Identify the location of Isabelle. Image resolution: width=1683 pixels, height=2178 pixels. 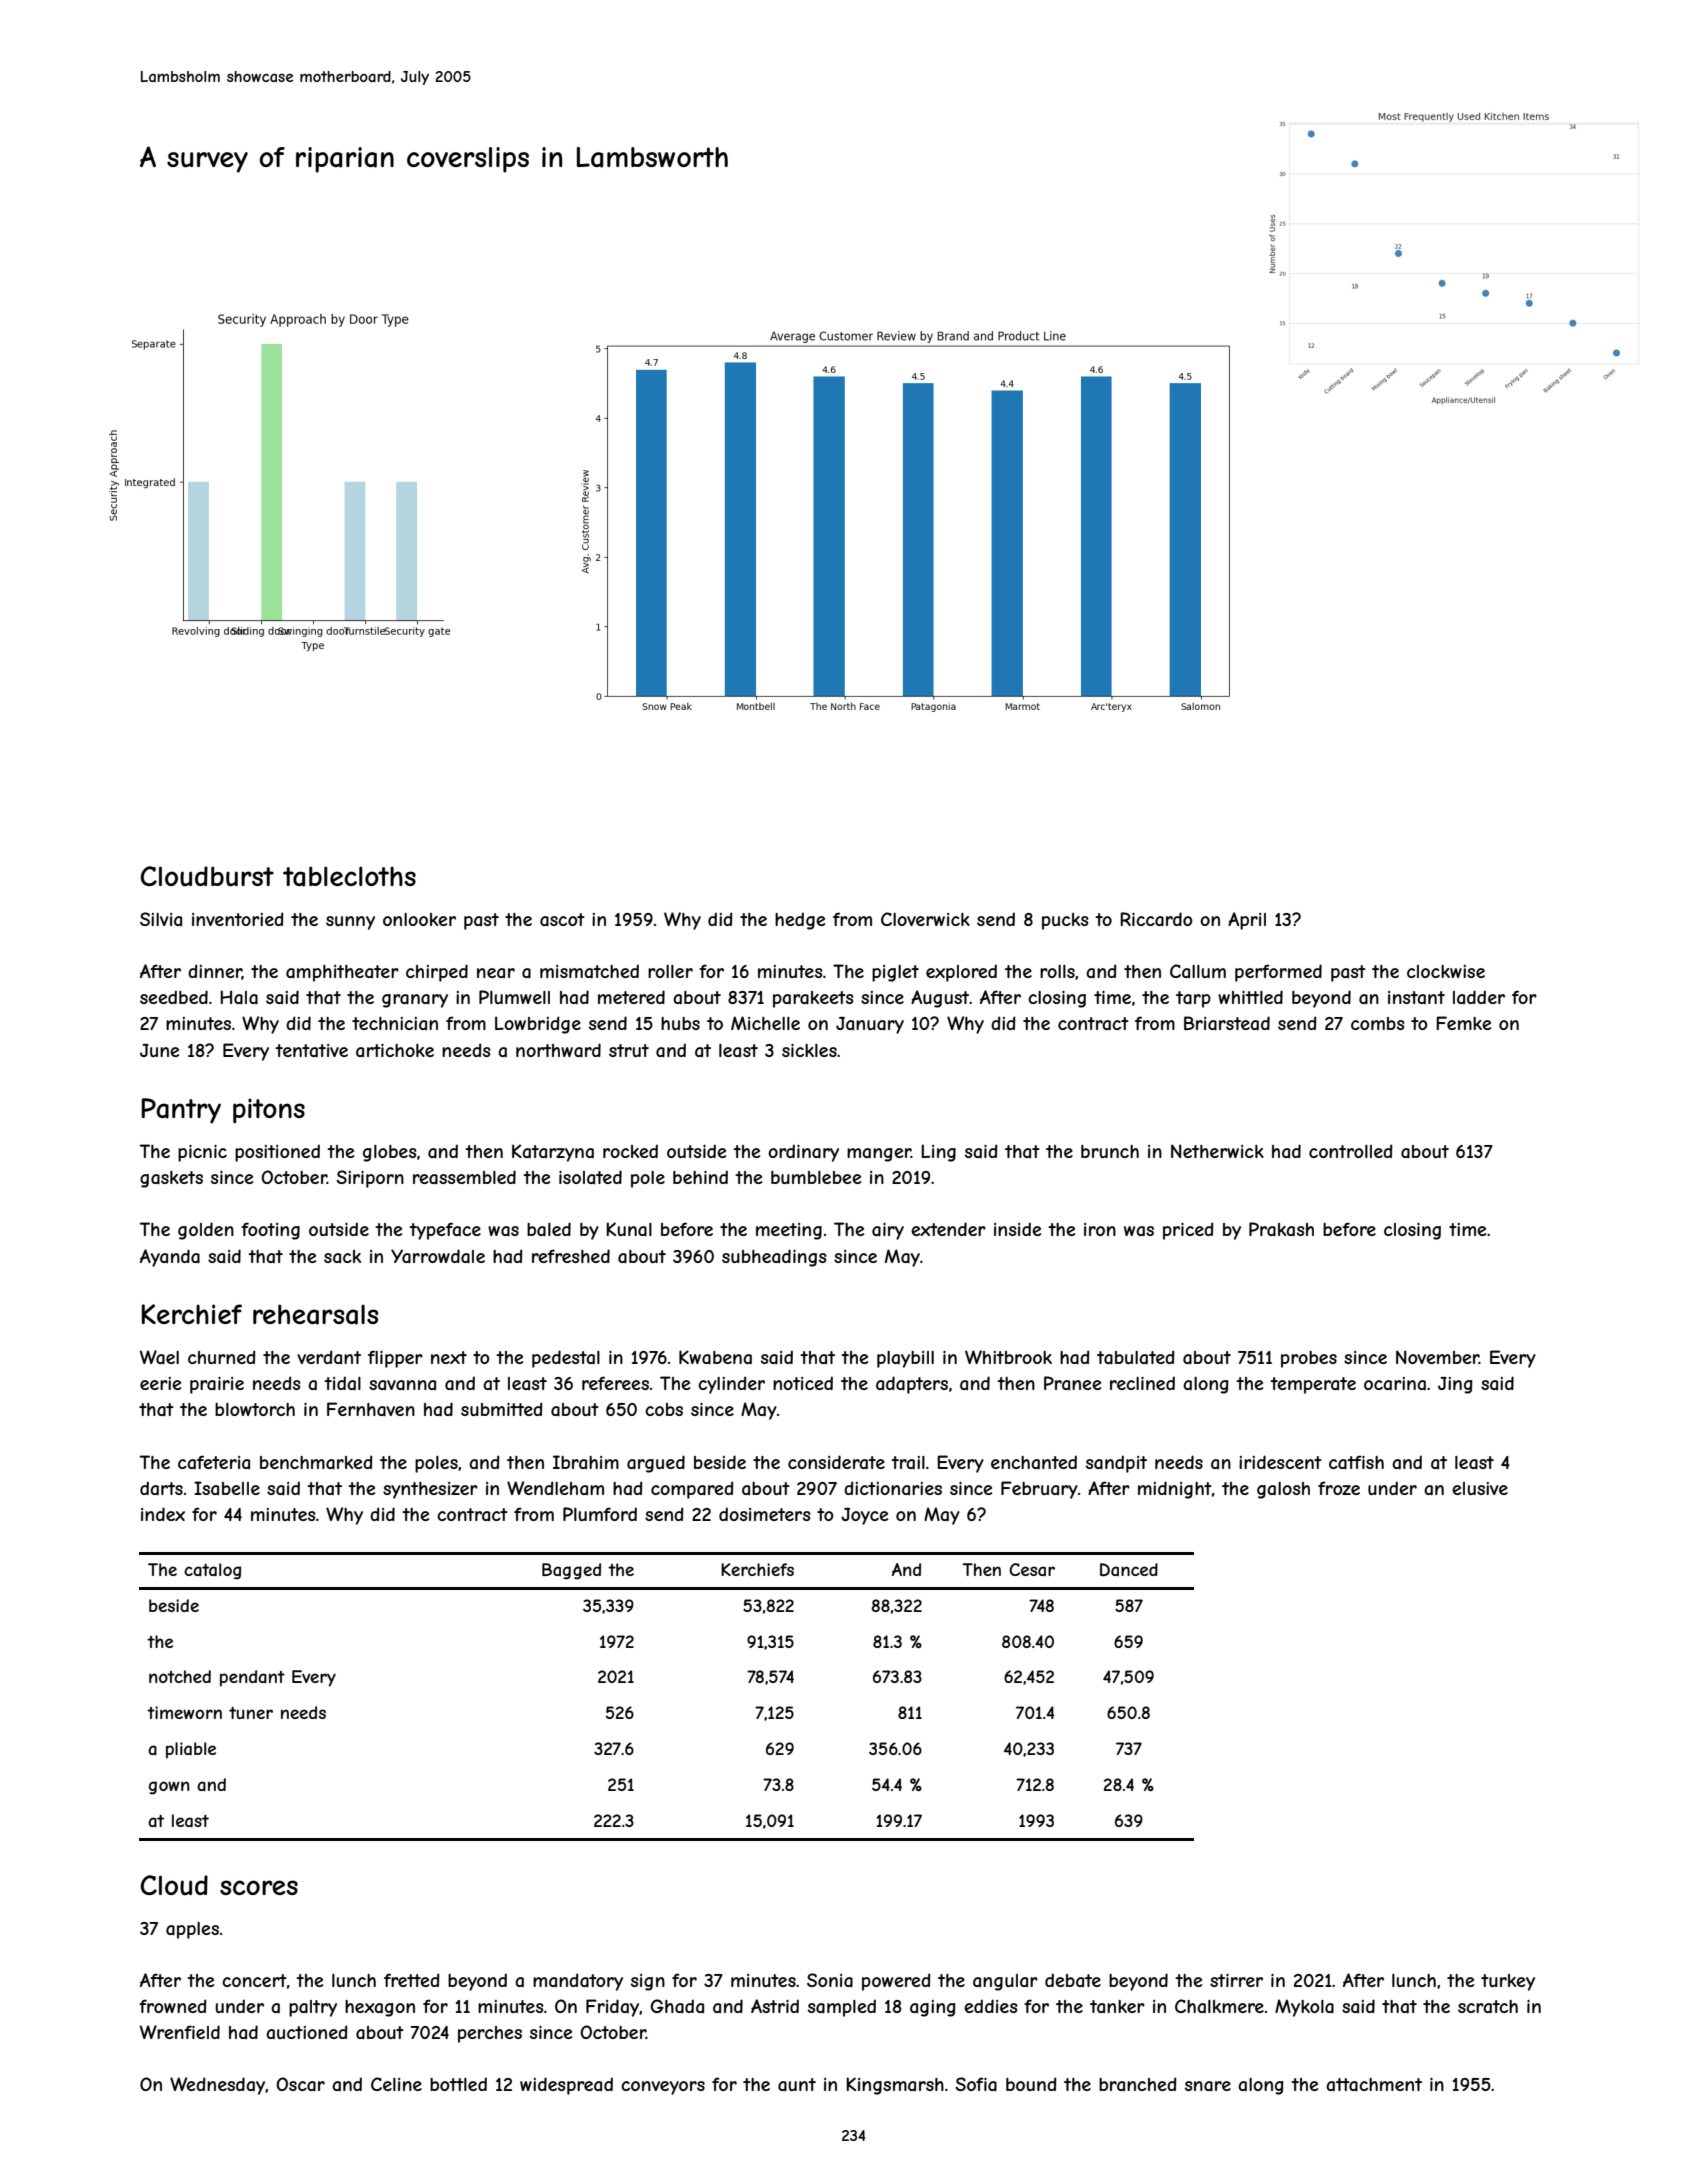
(227, 1488).
